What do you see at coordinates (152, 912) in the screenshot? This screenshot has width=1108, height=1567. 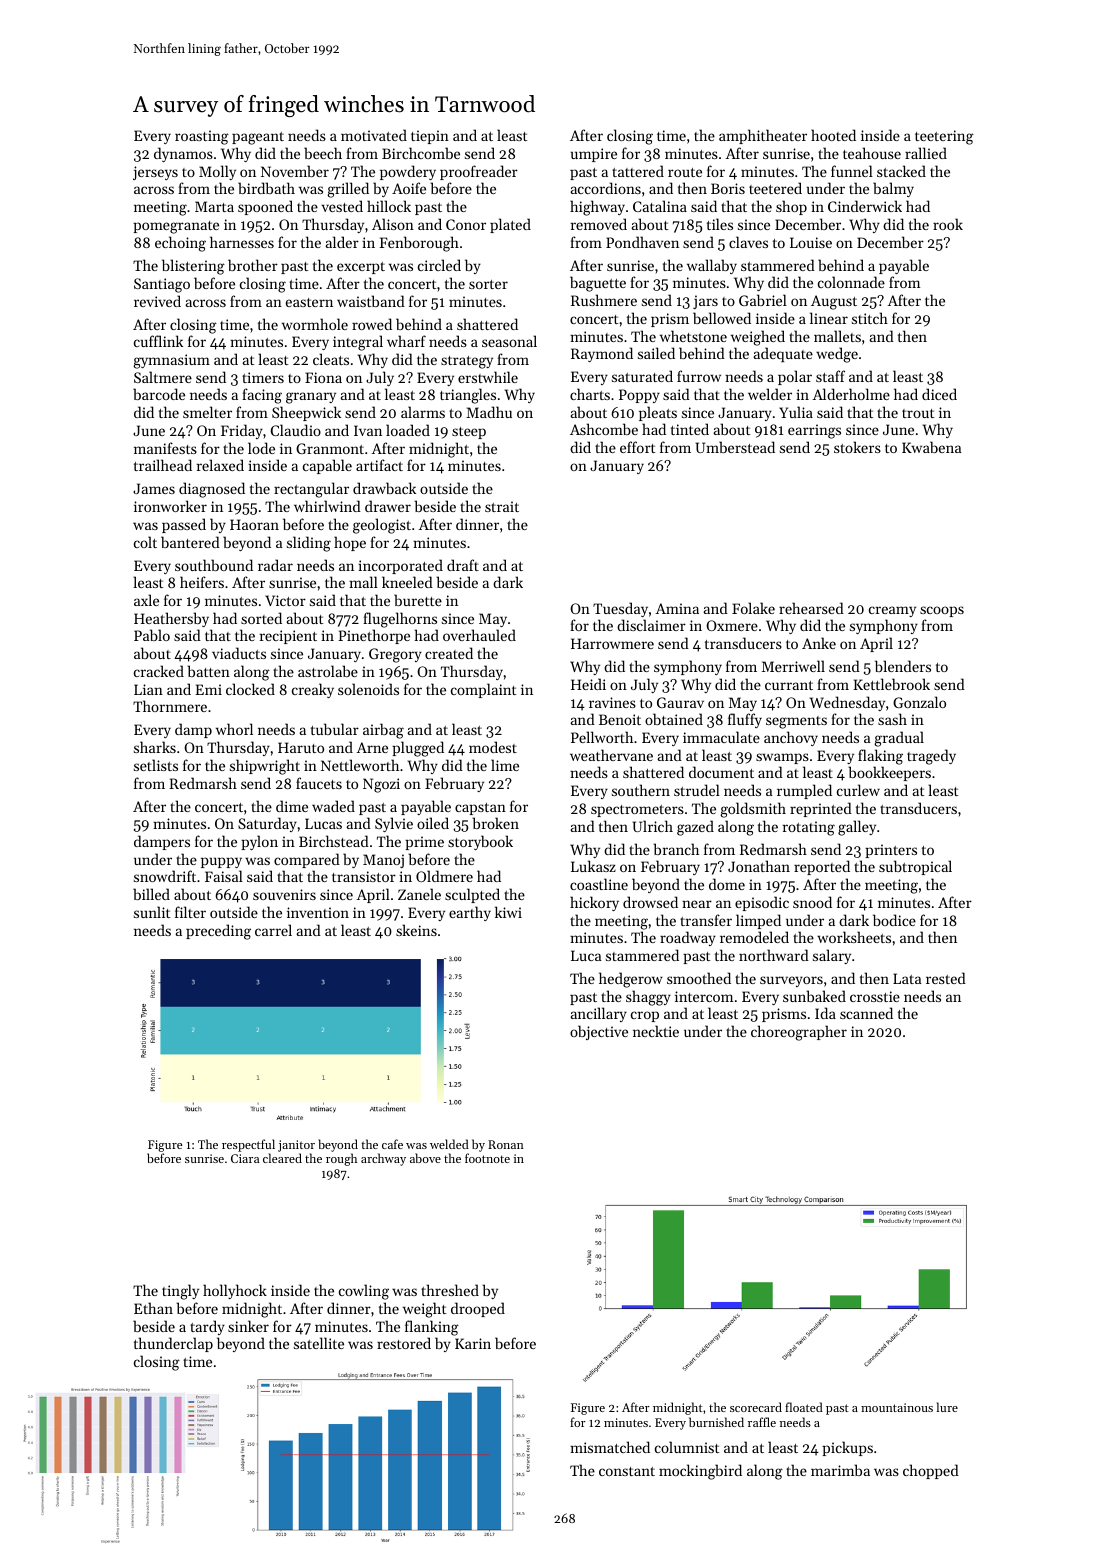 I see `sunlit` at bounding box center [152, 912].
